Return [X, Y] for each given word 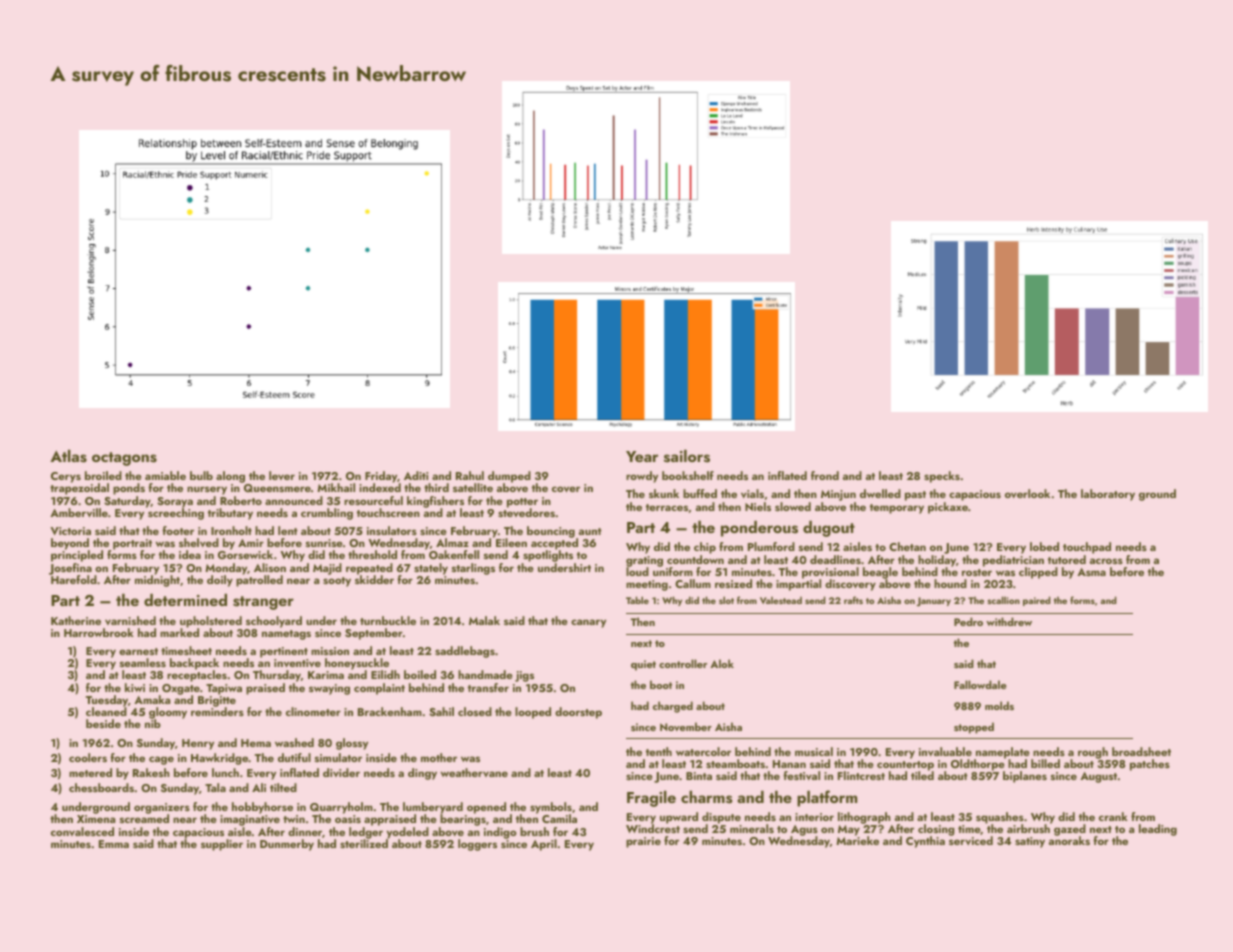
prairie [643, 842]
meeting [647, 585]
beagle [880, 573]
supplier [222, 845]
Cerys [66, 477]
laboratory [1108, 495]
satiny [1030, 842]
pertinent [284, 652]
